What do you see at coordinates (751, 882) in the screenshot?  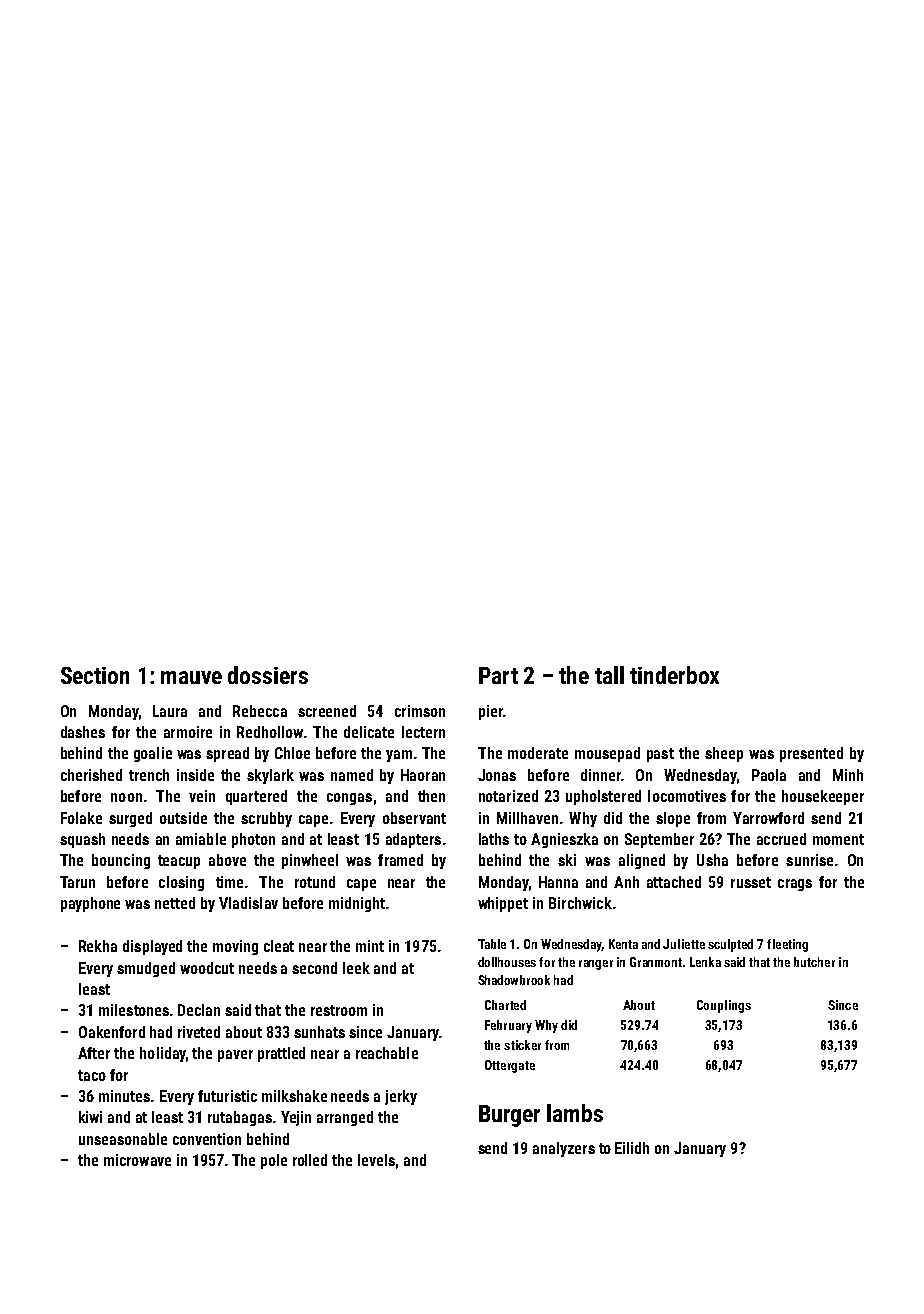 I see `russet` at bounding box center [751, 882].
